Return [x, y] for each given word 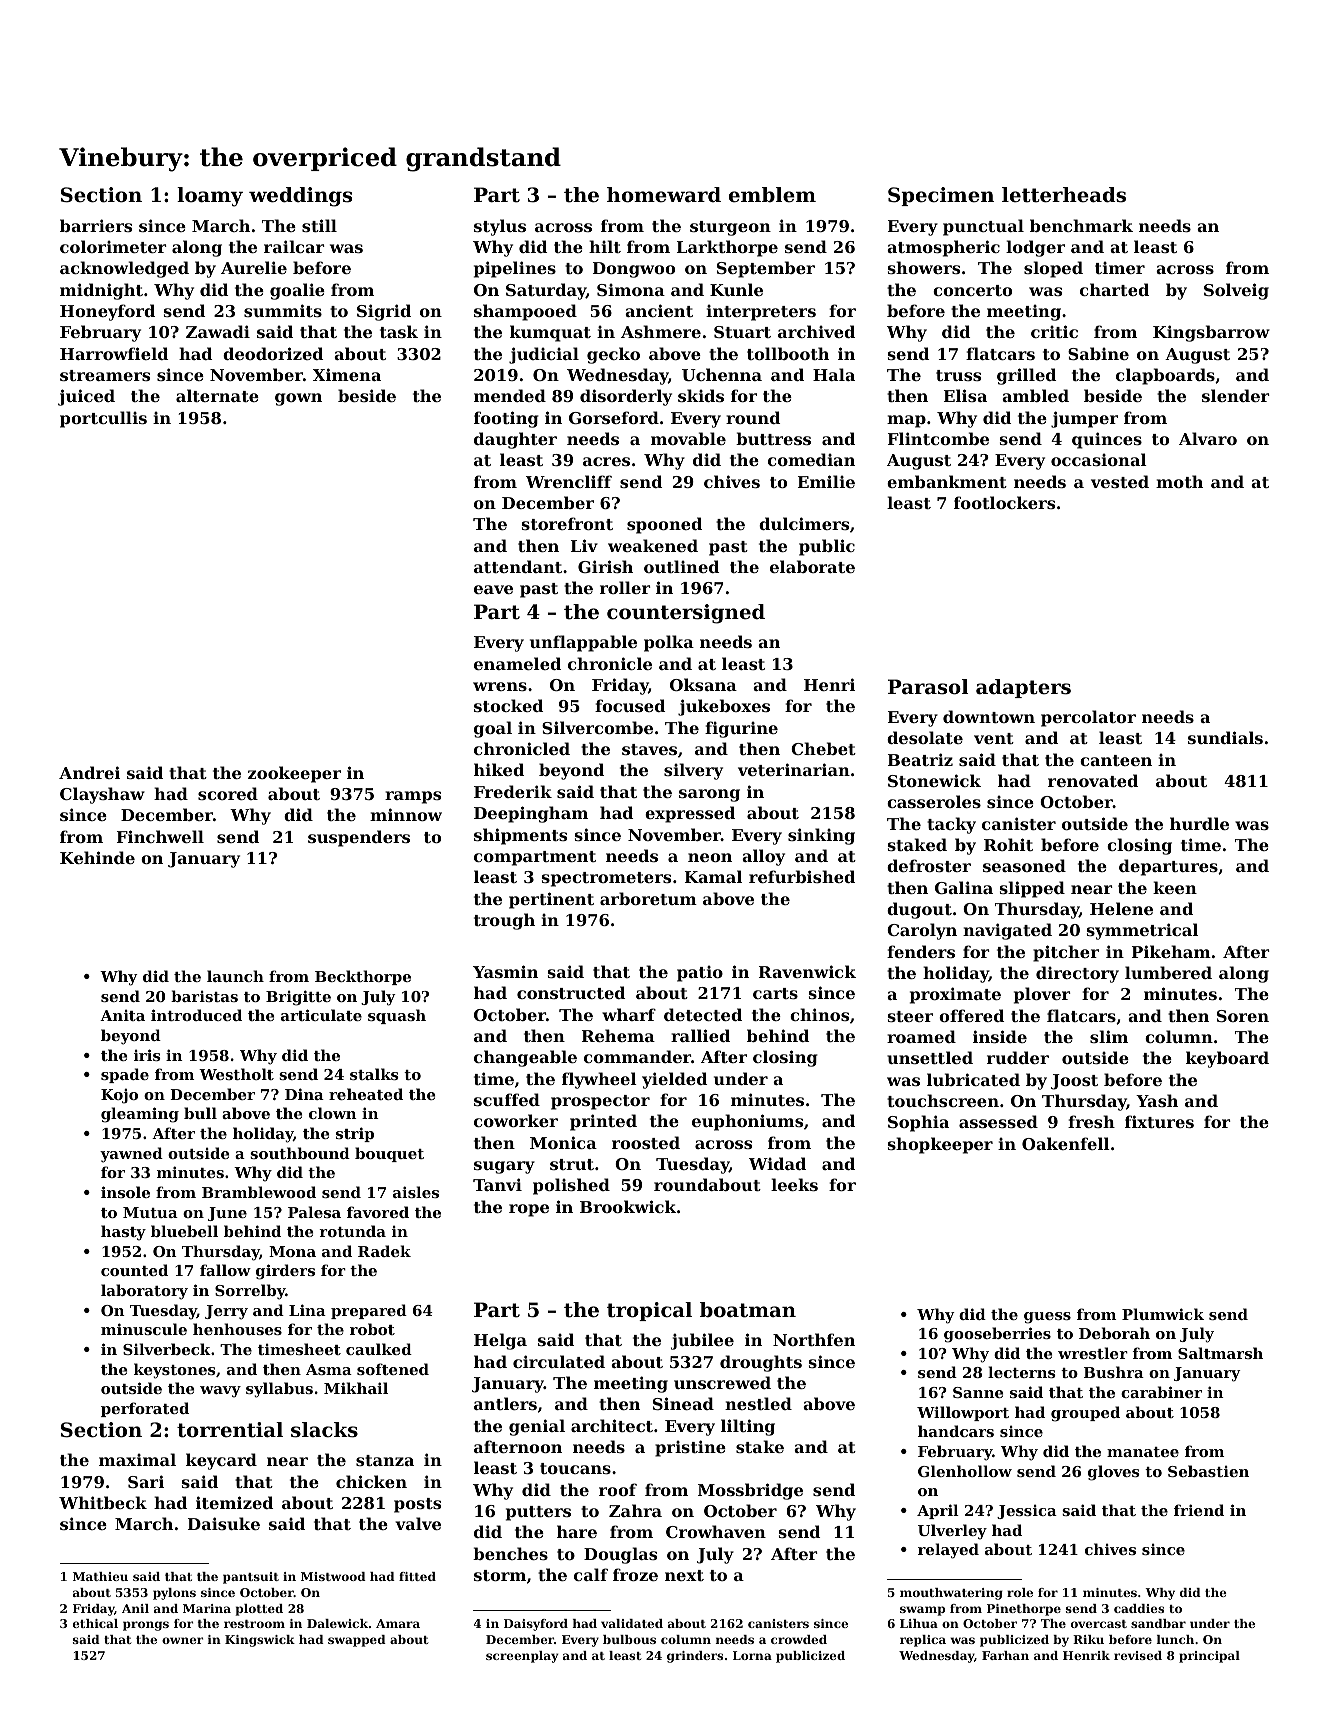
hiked [499, 769]
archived [816, 331]
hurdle [1199, 823]
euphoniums [747, 1122]
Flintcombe [938, 438]
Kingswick [260, 1641]
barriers [96, 225]
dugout [919, 910]
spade [125, 1075]
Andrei [89, 772]
